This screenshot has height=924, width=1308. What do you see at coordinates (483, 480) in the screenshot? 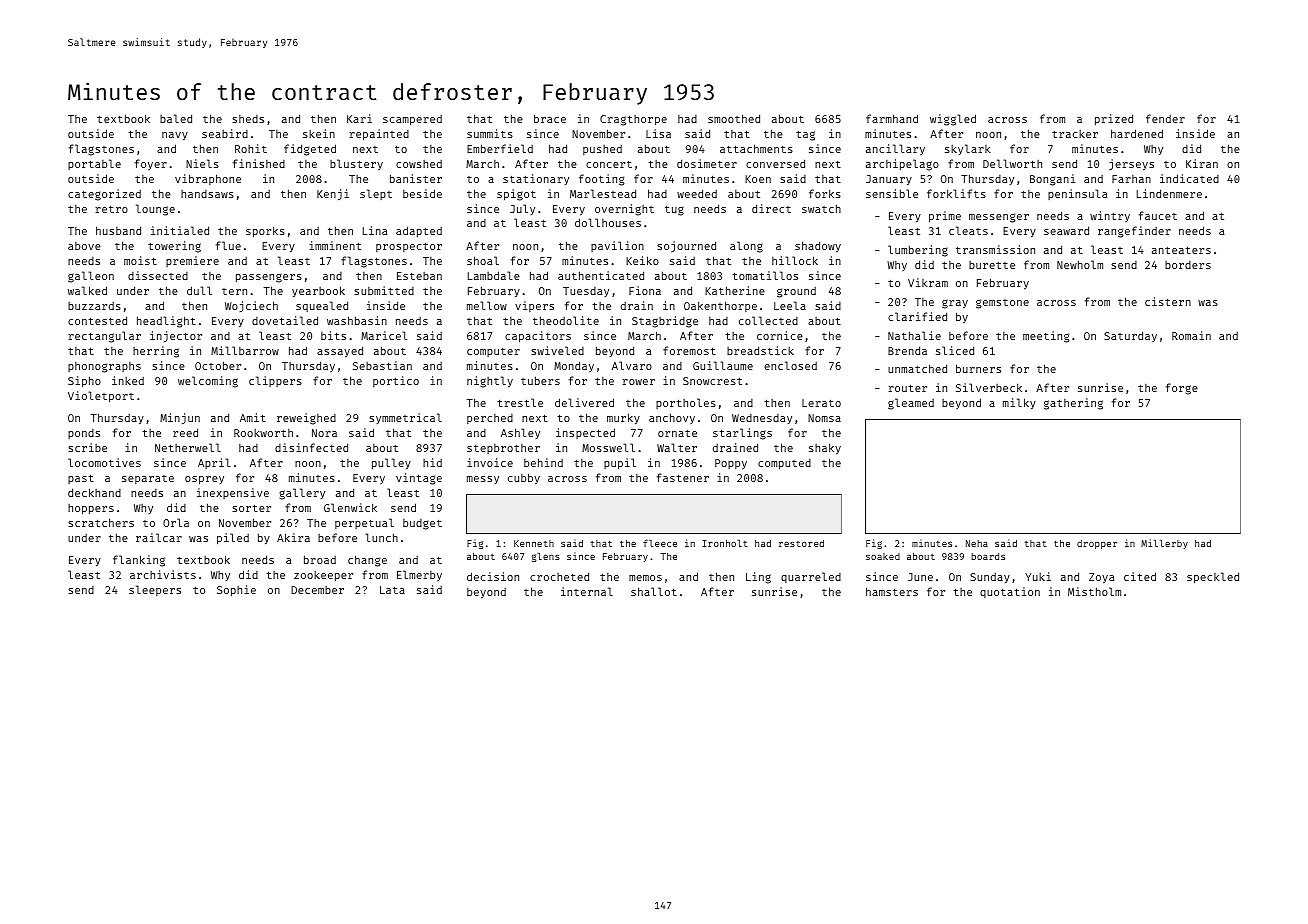
I see `messy` at bounding box center [483, 480].
